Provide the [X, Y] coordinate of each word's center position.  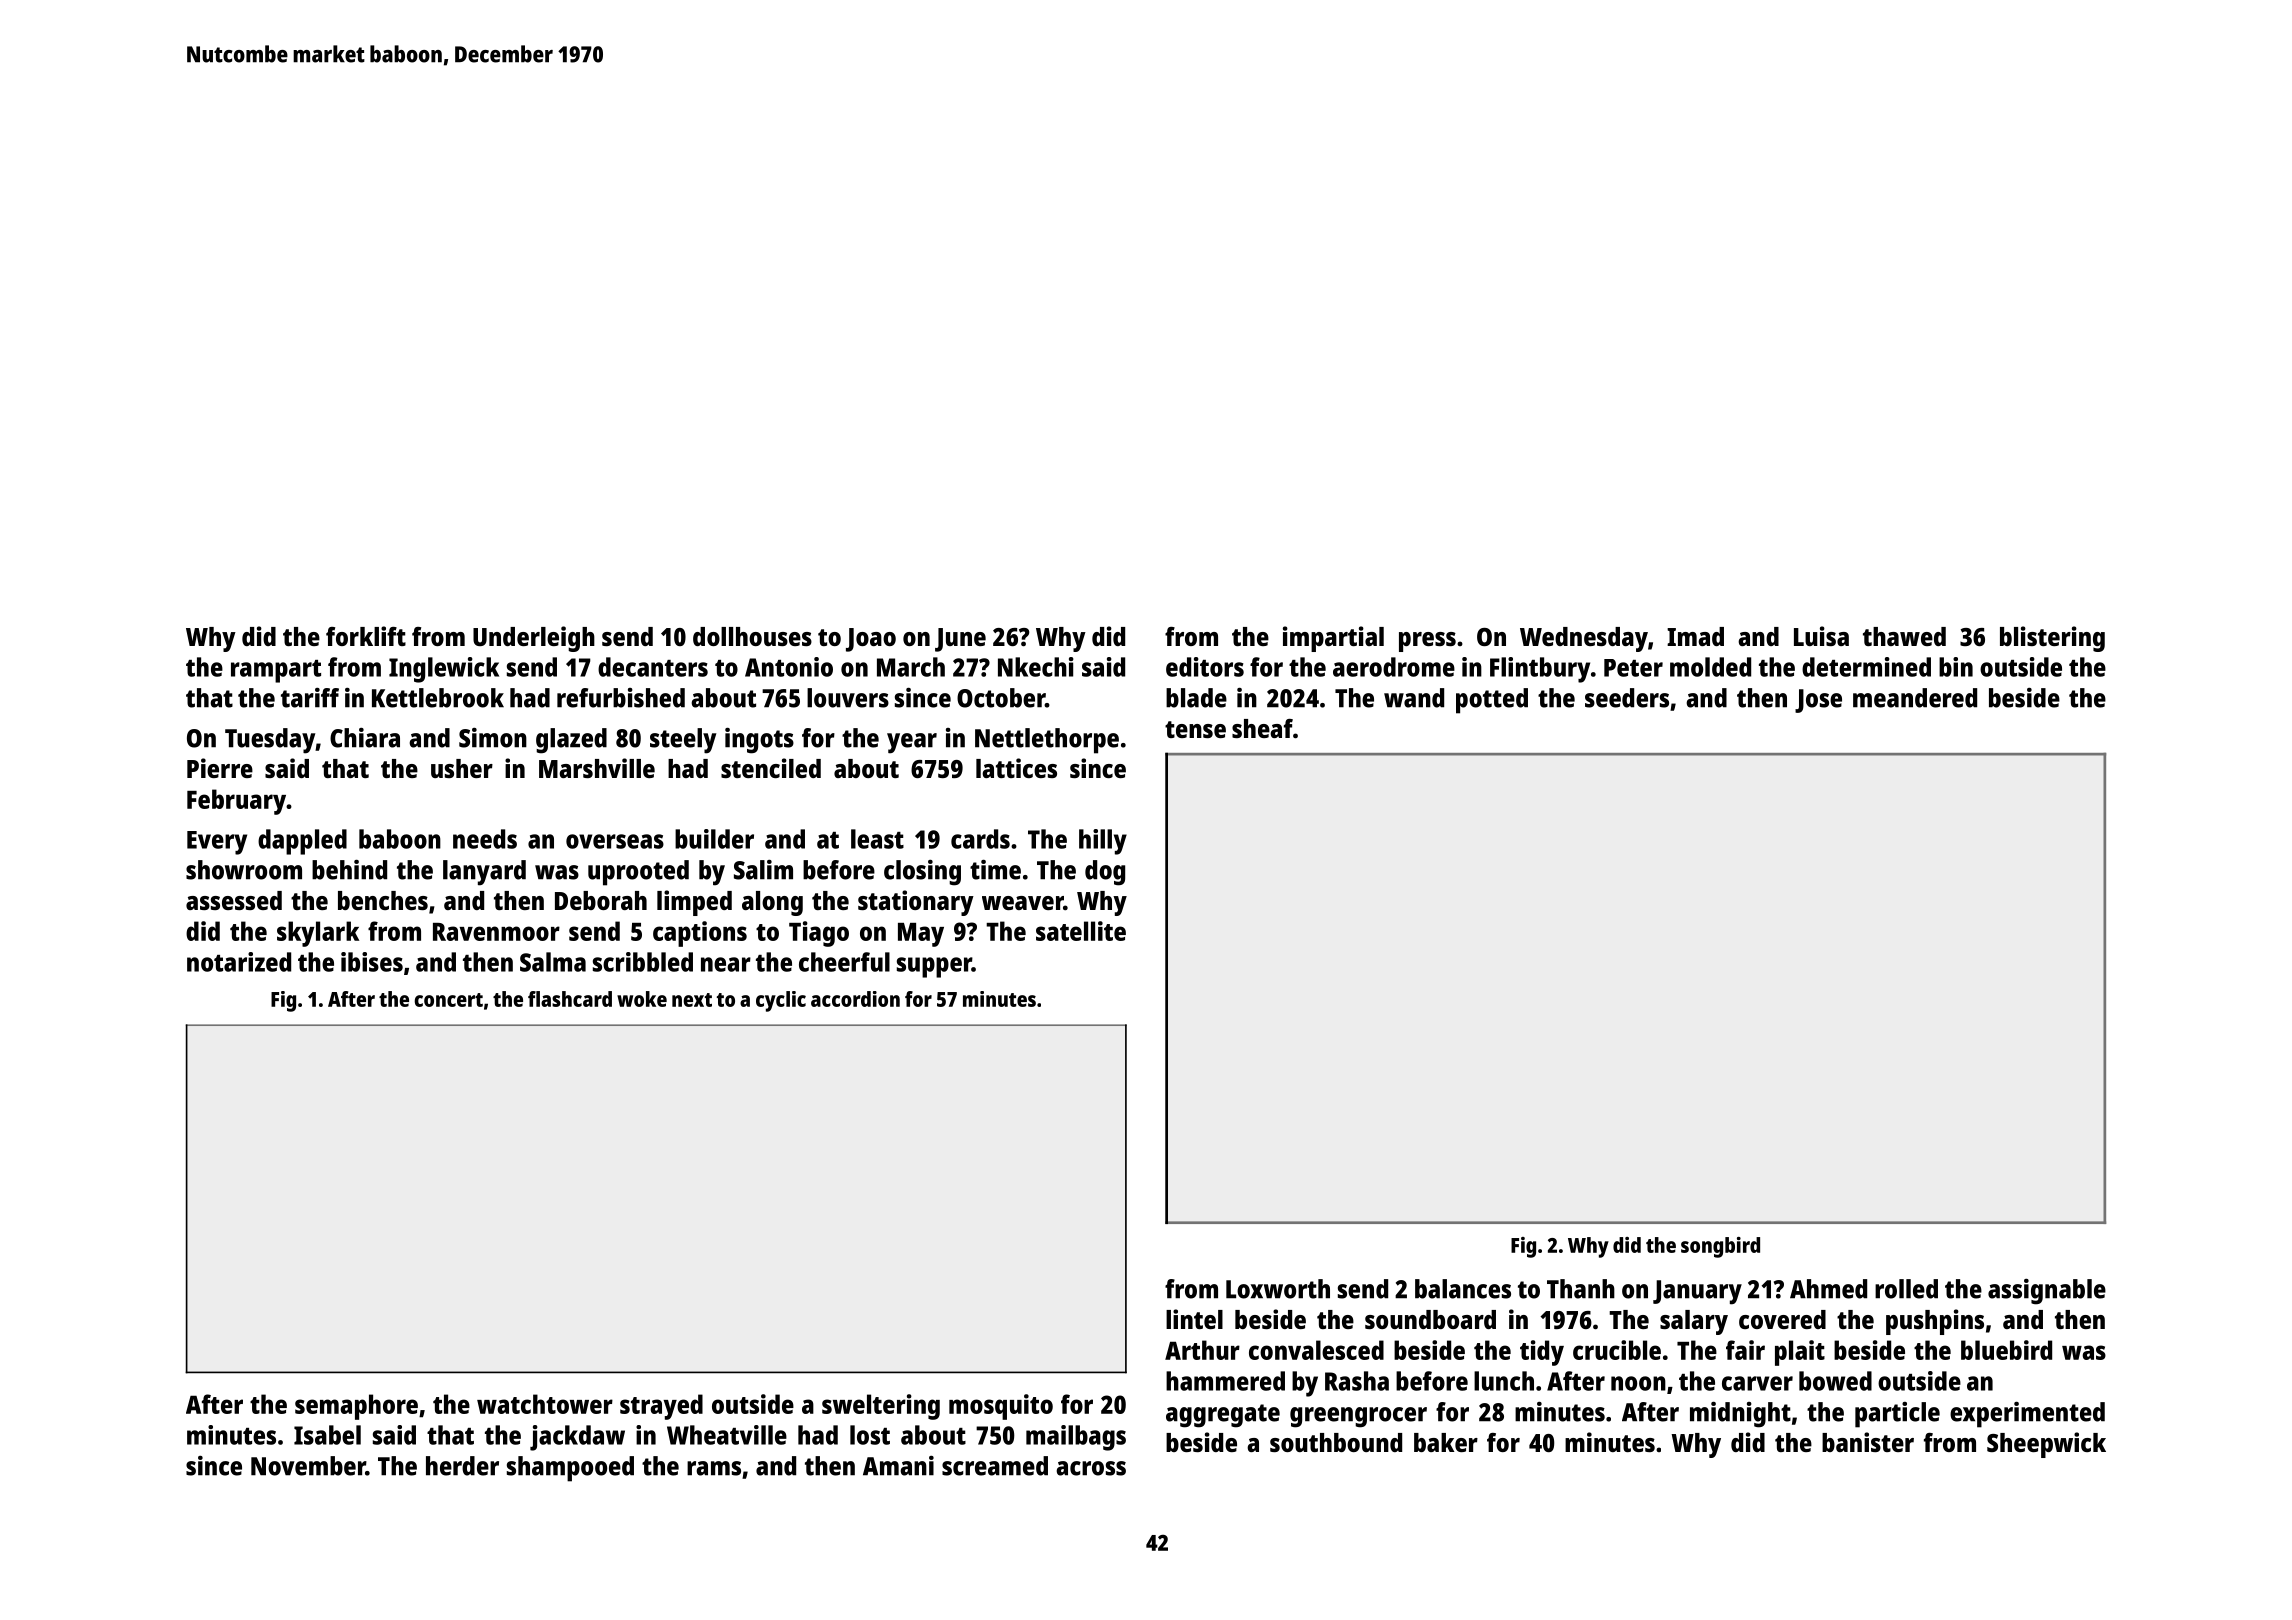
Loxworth [1278, 1289]
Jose [1818, 701]
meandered [1915, 698]
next [692, 1000]
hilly [1103, 842]
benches [383, 900]
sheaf [1262, 728]
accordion [855, 999]
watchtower [545, 1404]
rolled [1906, 1289]
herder [462, 1466]
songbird [1720, 1247]
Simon [493, 738]
